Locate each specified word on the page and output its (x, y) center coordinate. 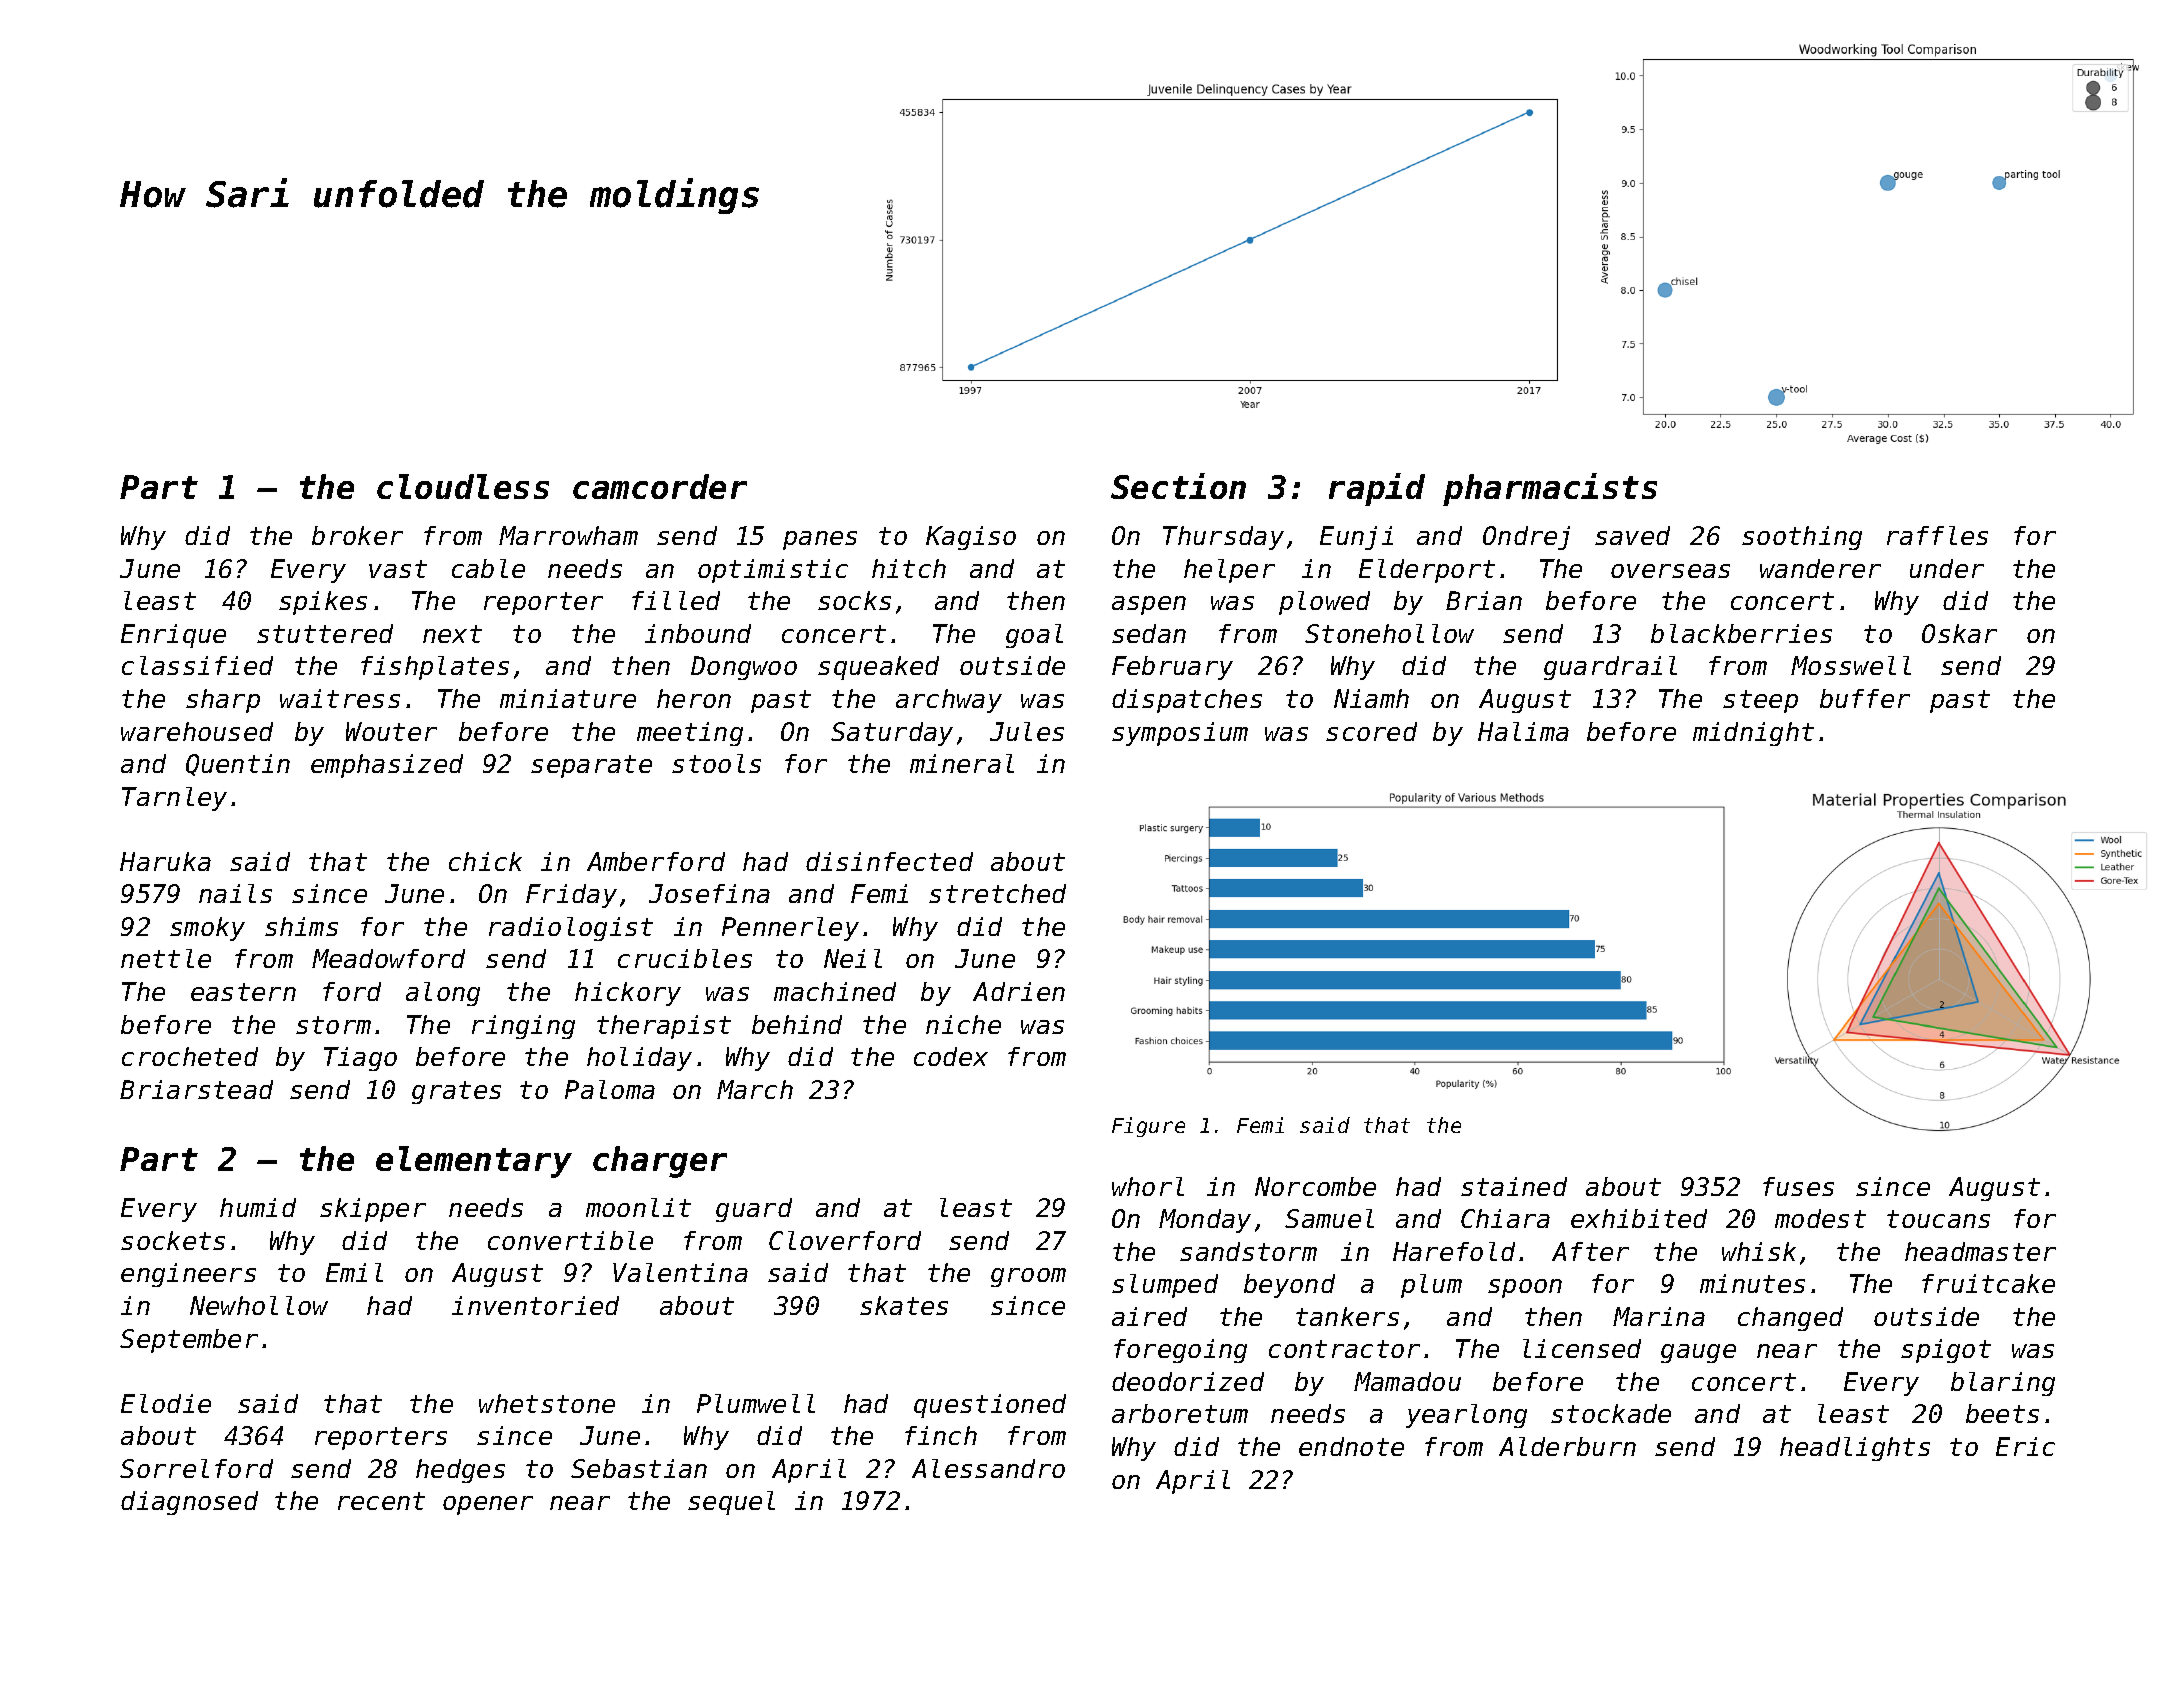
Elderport (1427, 571)
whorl (1148, 1186)
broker (357, 535)
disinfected (889, 861)
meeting (690, 734)
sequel (731, 1503)
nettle (166, 958)
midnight (1753, 734)
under (1947, 568)
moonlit (638, 1207)
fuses (1798, 1186)
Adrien (1019, 991)
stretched (997, 893)
